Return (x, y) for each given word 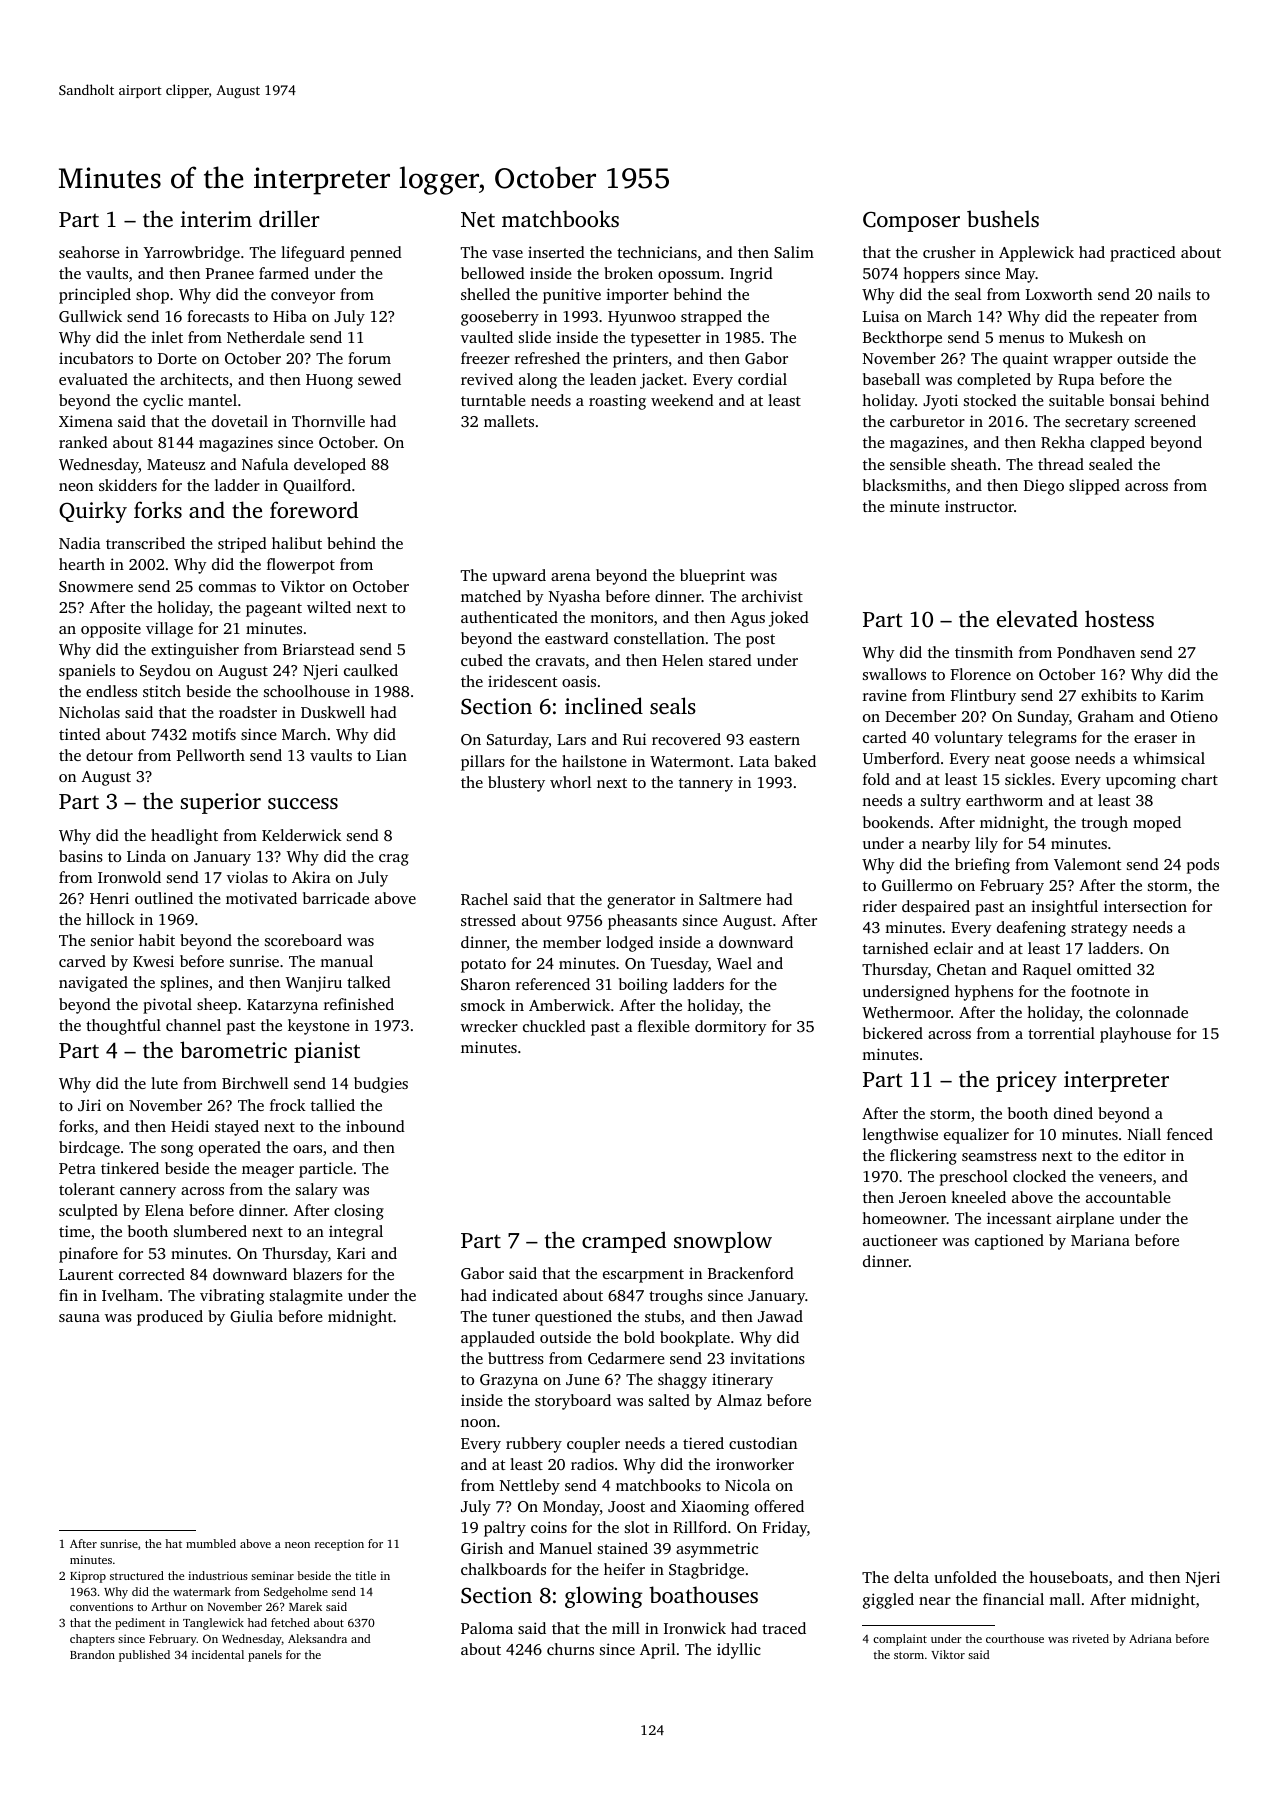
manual (346, 961)
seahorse (89, 252)
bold (639, 1337)
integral (356, 1233)
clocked (1039, 1176)
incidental (218, 1654)
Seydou (165, 672)
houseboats (1068, 1577)
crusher (949, 252)
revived (487, 379)
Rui (634, 739)
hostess (1119, 618)
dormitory (731, 1028)
